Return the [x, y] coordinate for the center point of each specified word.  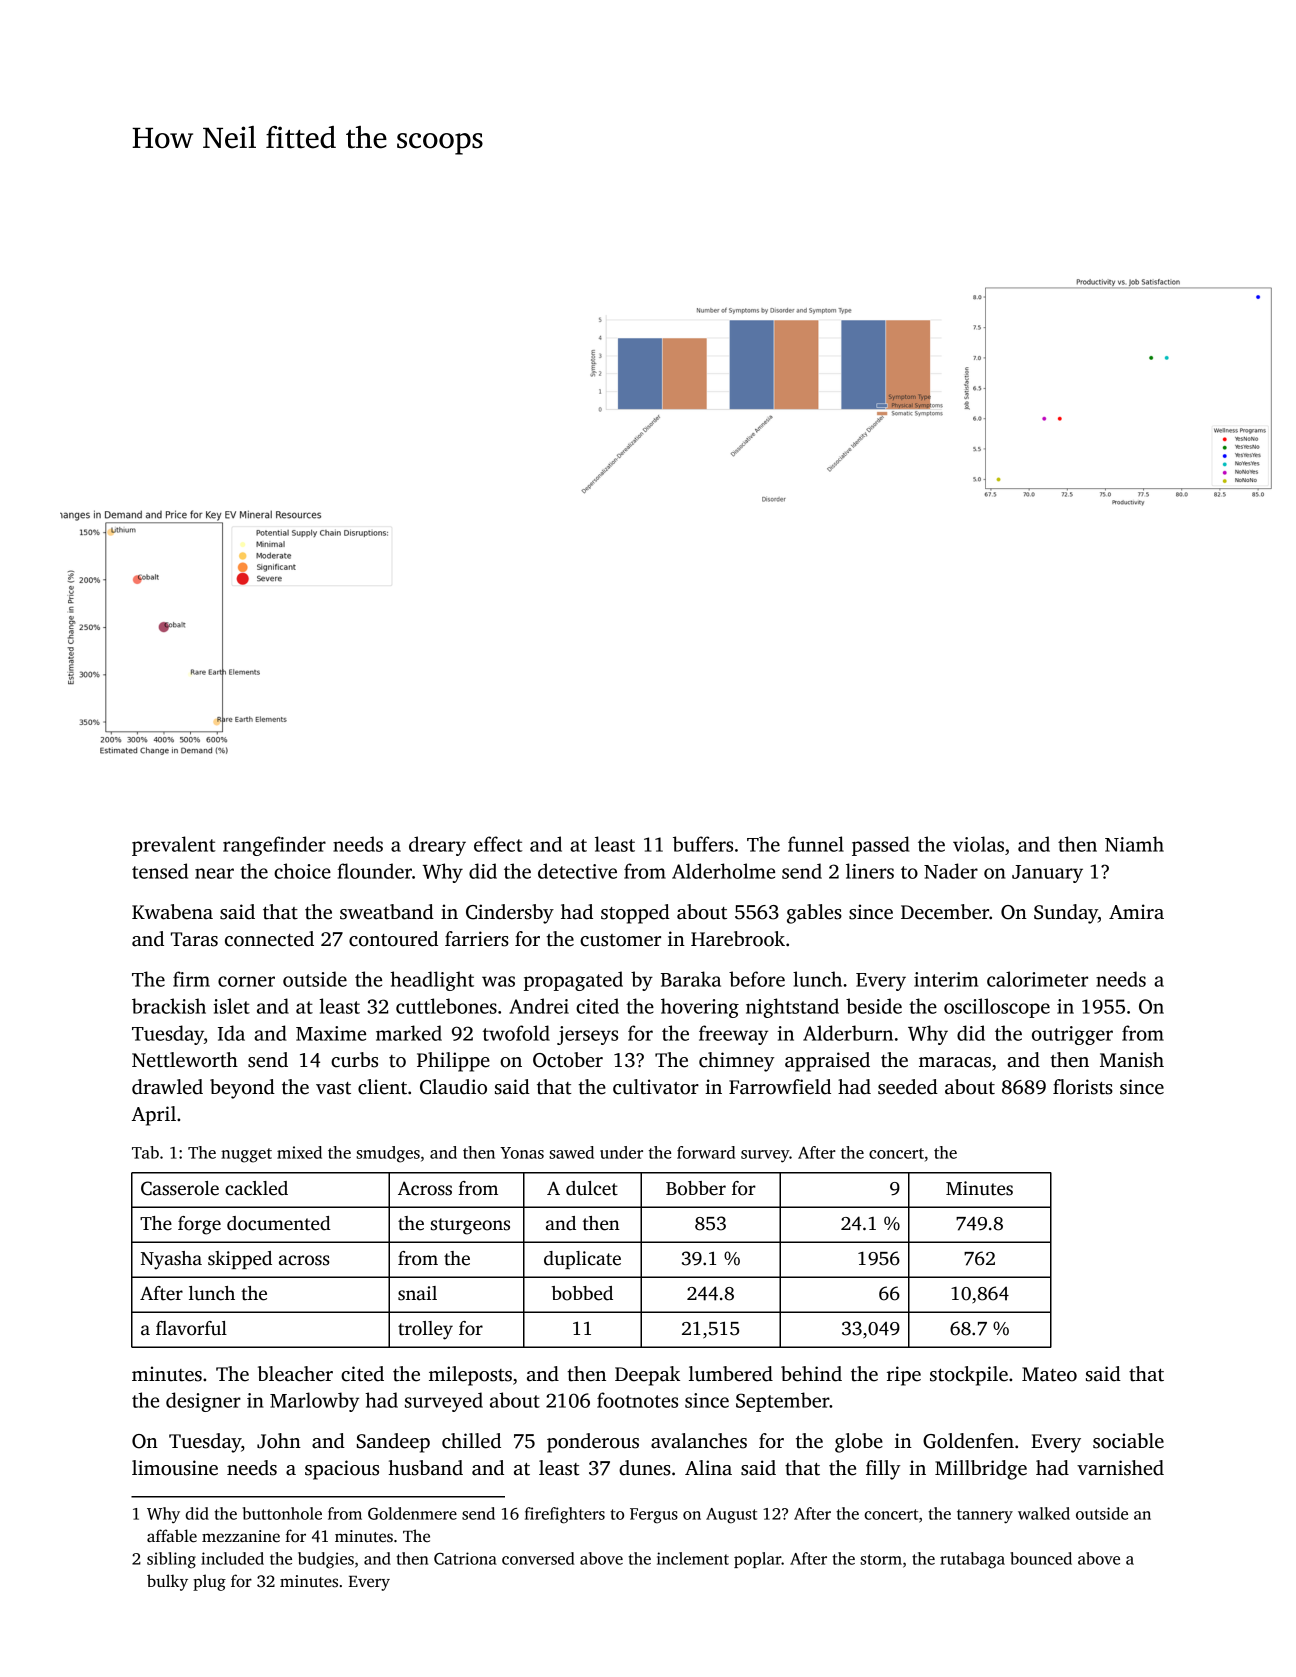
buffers [703, 844]
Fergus [654, 1516]
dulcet [592, 1188]
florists [1083, 1087]
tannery [985, 1516]
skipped [240, 1260]
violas [978, 844]
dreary [437, 846]
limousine [175, 1468]
